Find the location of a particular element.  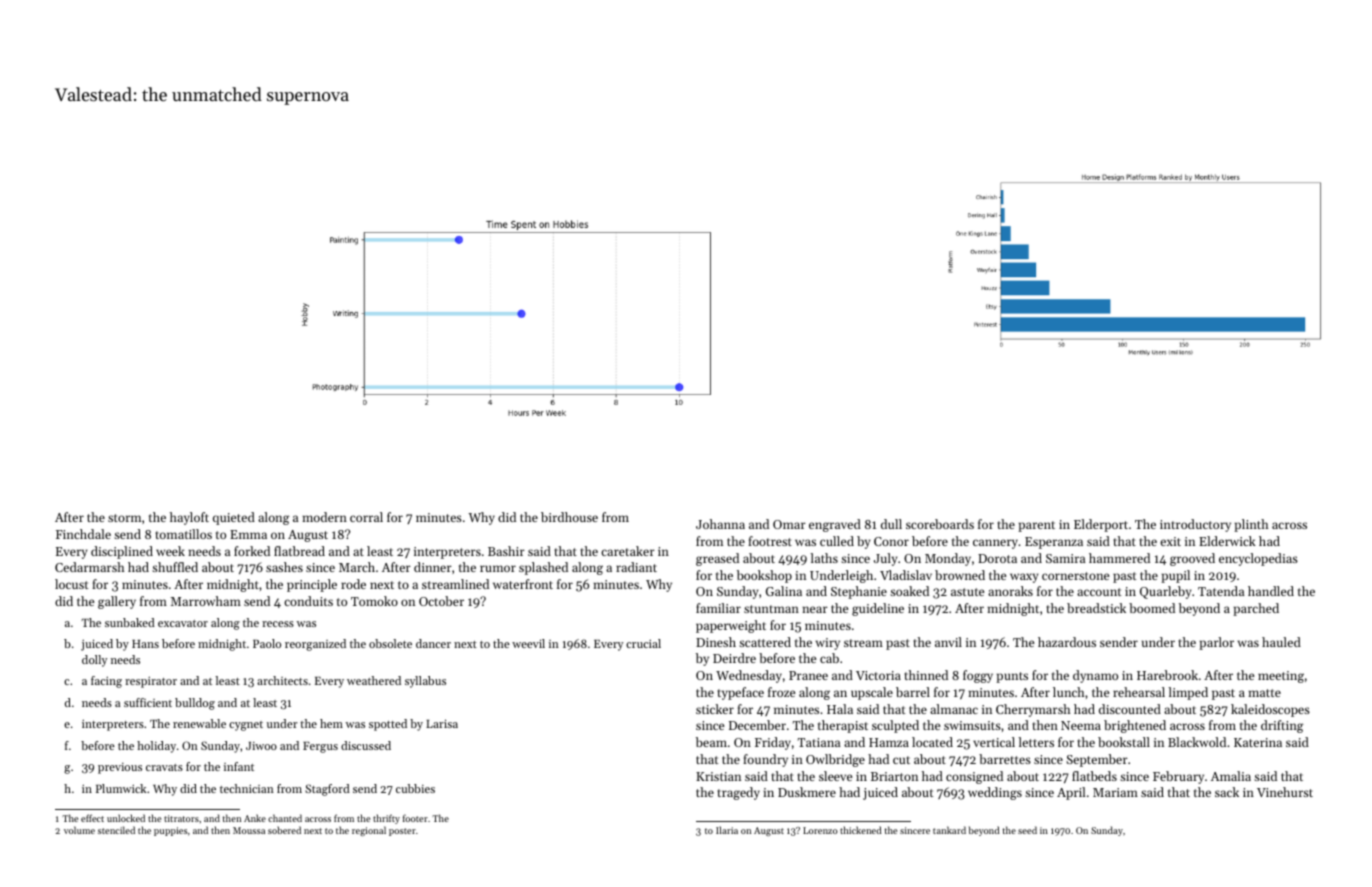

drifting is located at coordinates (1282, 726).
